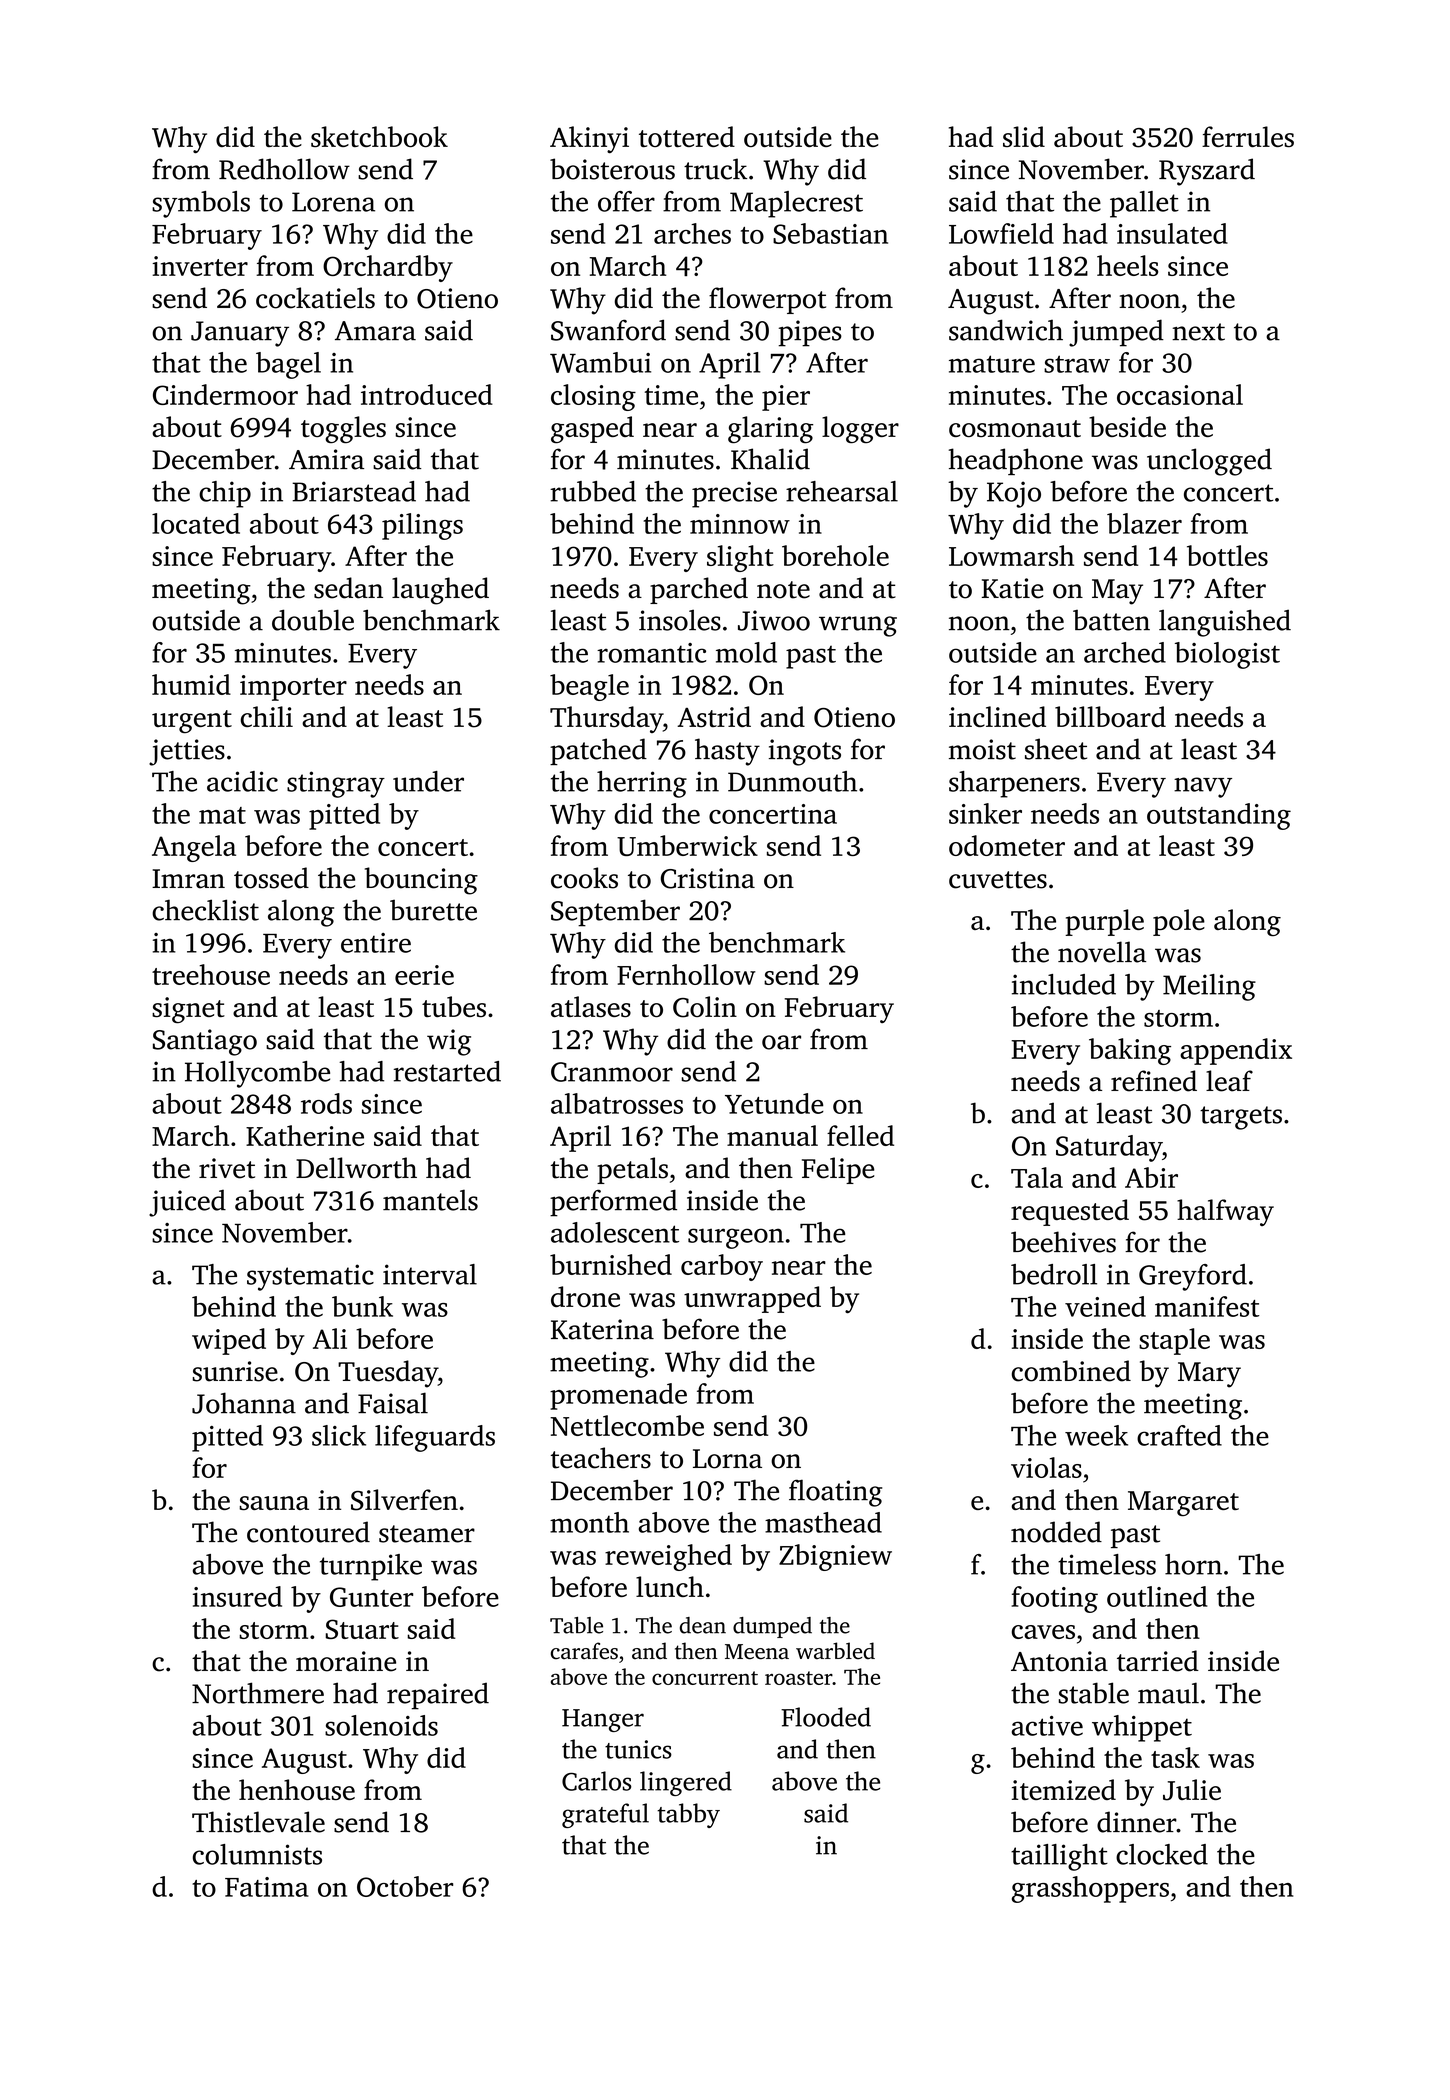 The image size is (1450, 2100). Describe the element at coordinates (593, 397) in the screenshot. I see `closing` at that location.
